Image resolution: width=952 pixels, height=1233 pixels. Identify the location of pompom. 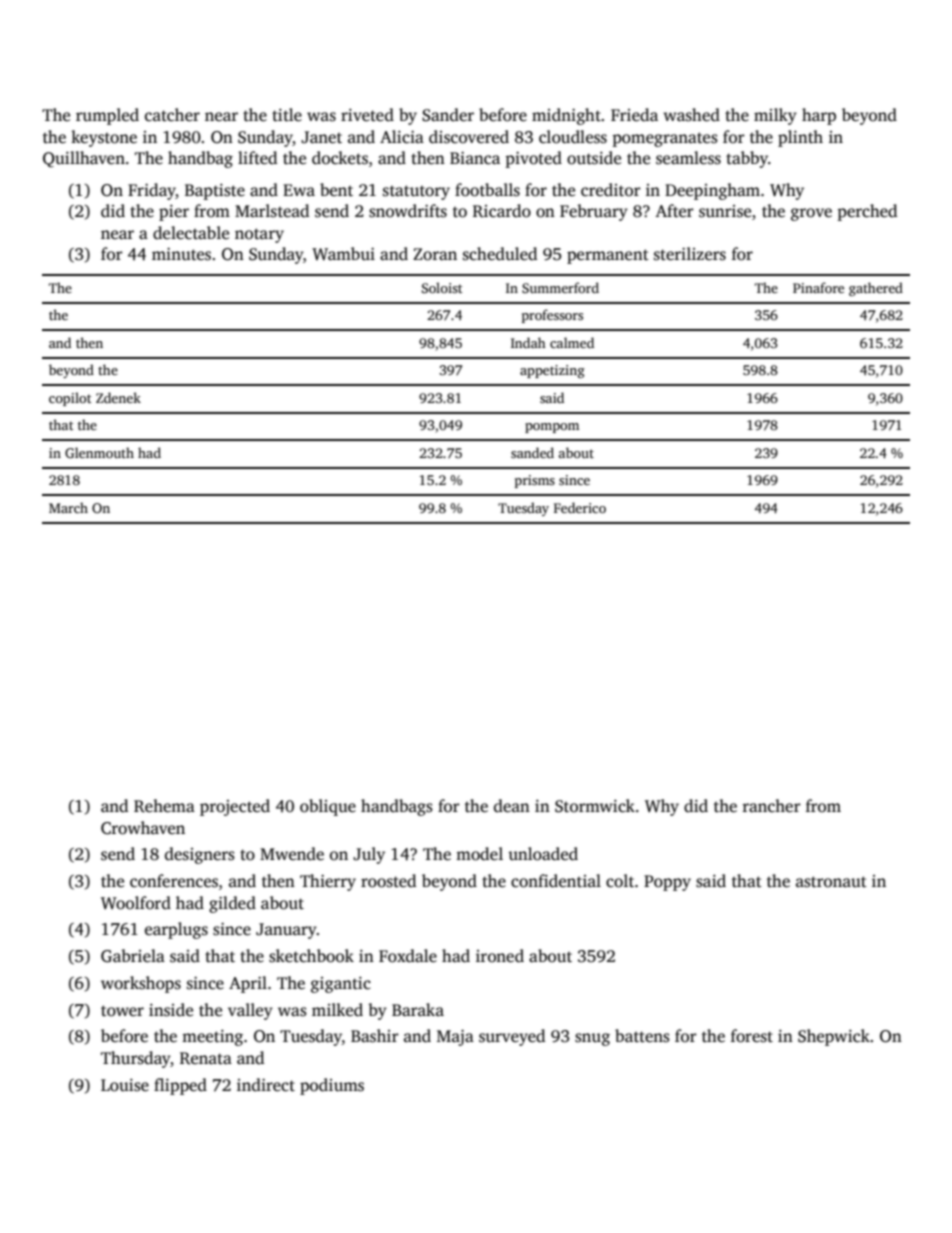
(552, 428).
